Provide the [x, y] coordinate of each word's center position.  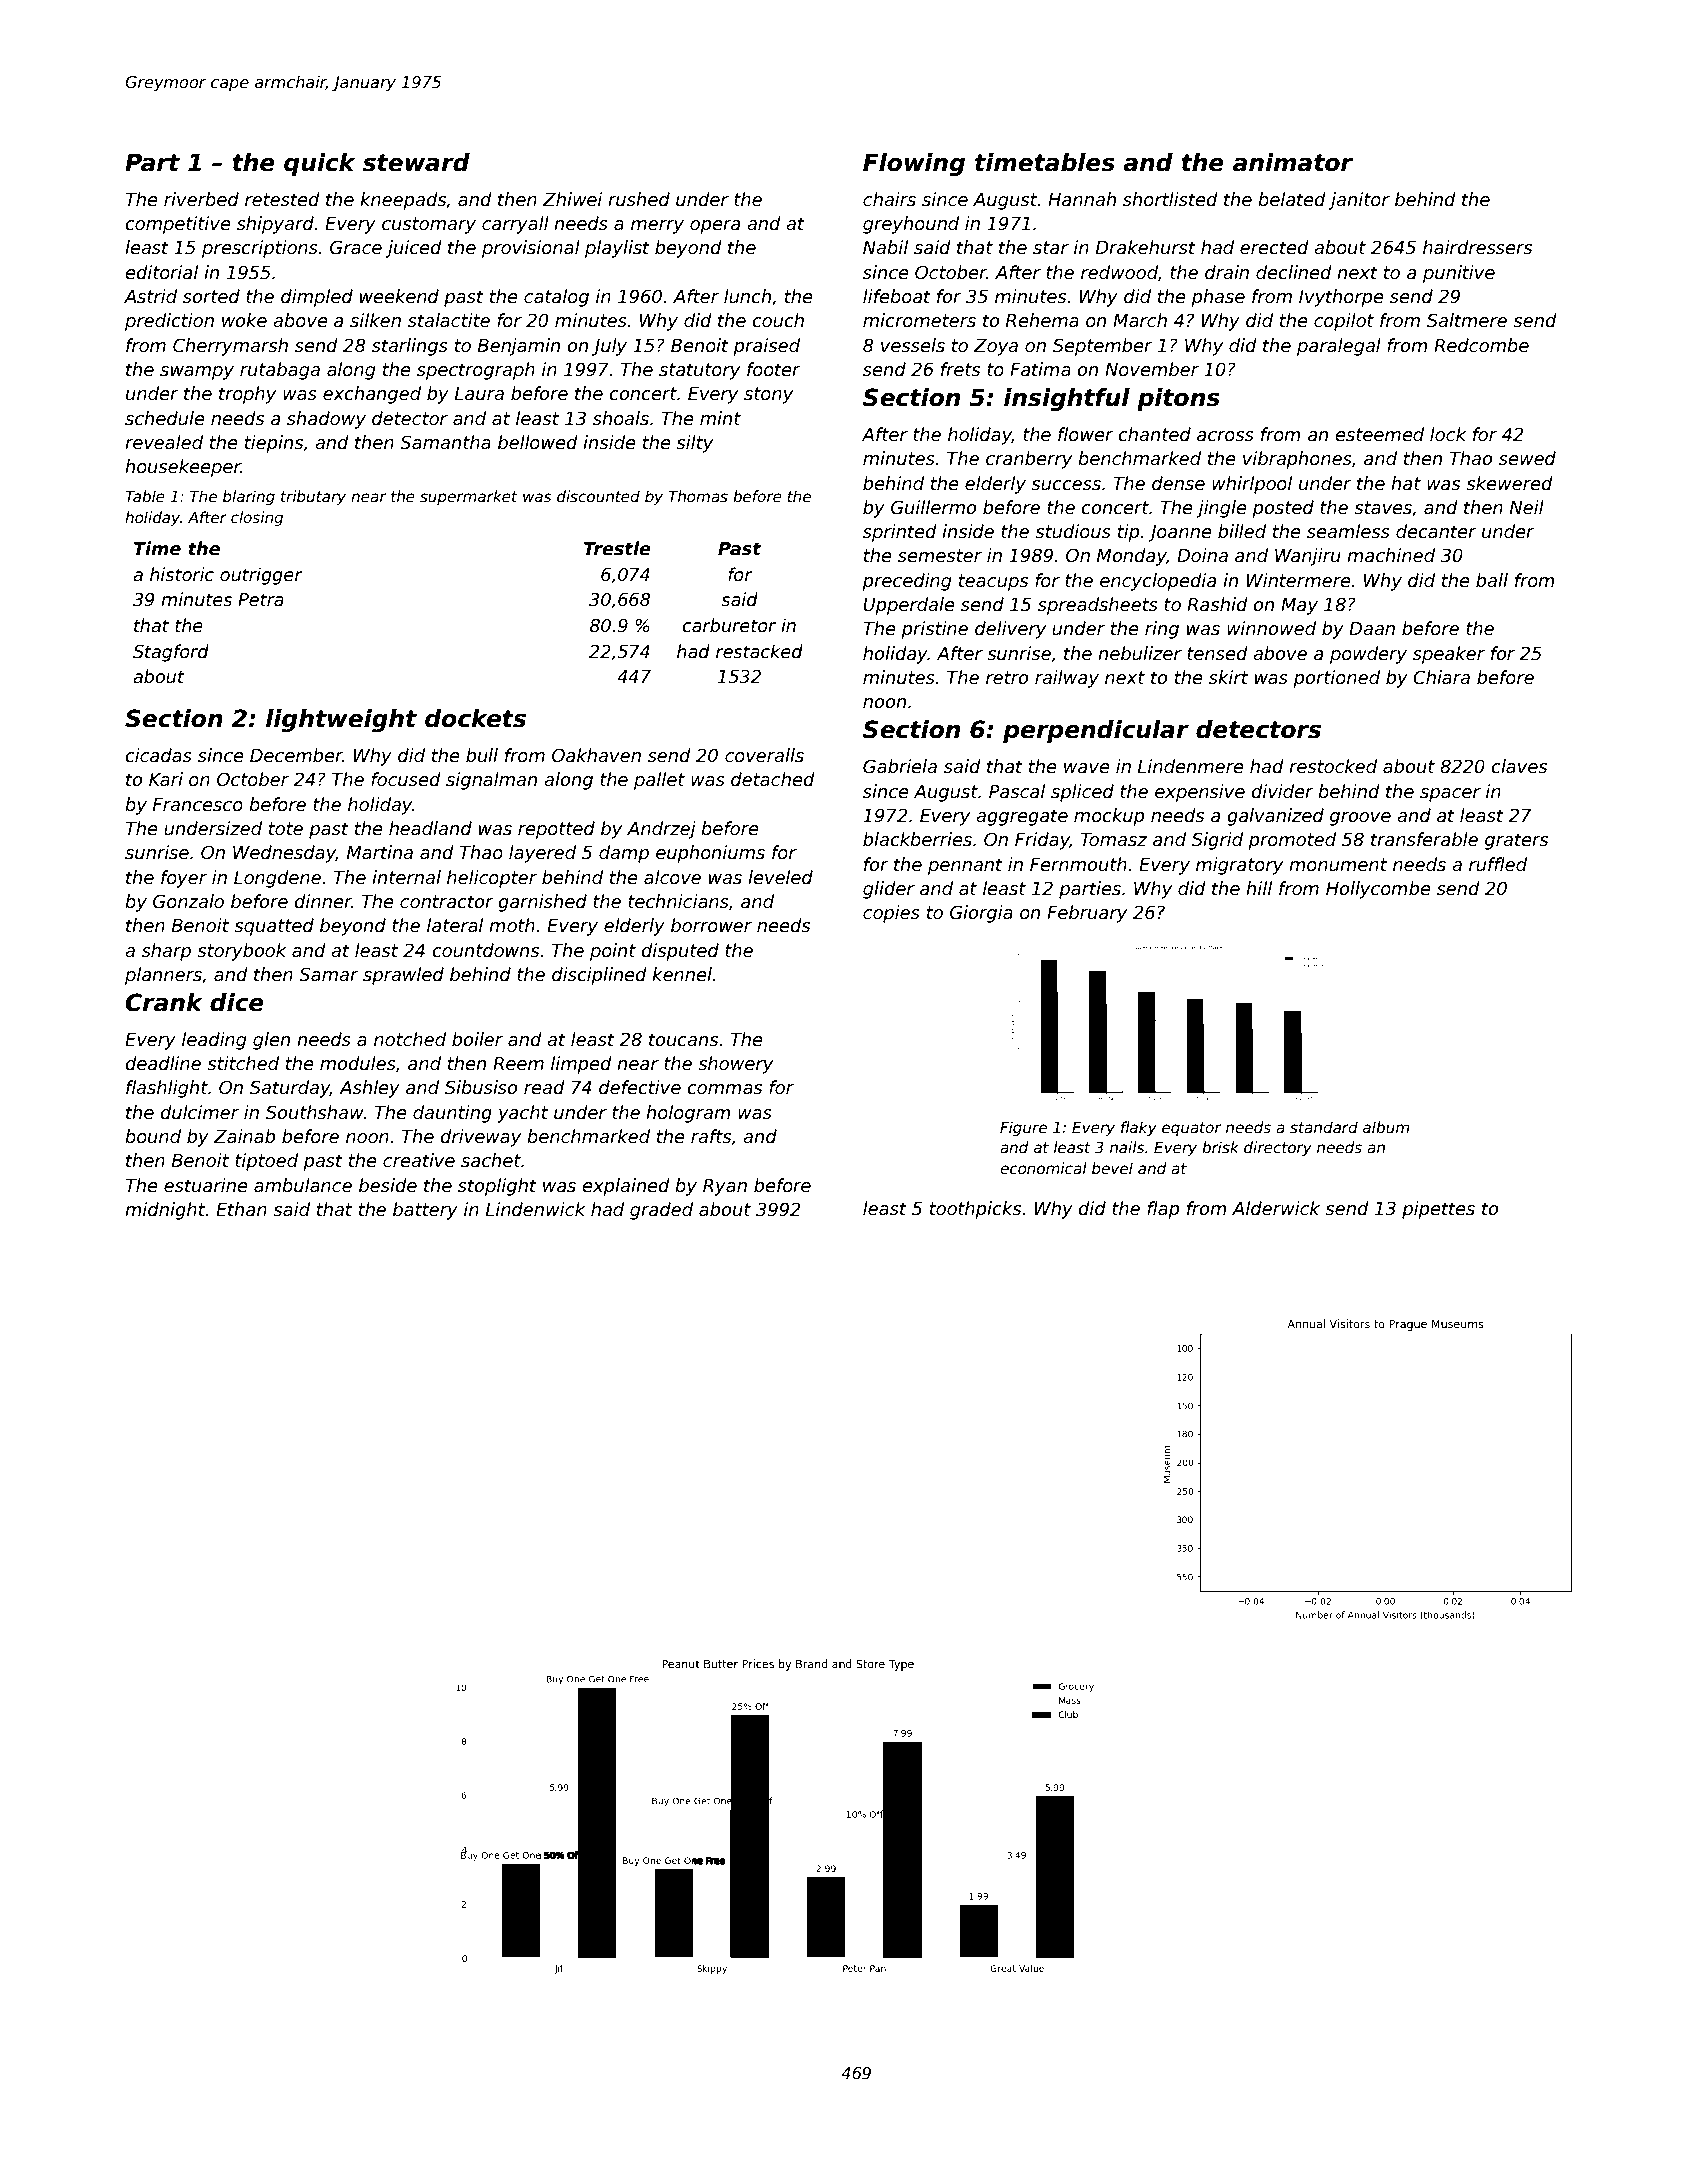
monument [1338, 865]
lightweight [341, 720]
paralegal [1339, 347]
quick [319, 164]
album [1386, 1127]
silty [694, 444]
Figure [1023, 1128]
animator [1293, 162]
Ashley [369, 1089]
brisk [1220, 1147]
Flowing [914, 164]
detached [773, 779]
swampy [197, 373]
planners [163, 976]
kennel [682, 974]
